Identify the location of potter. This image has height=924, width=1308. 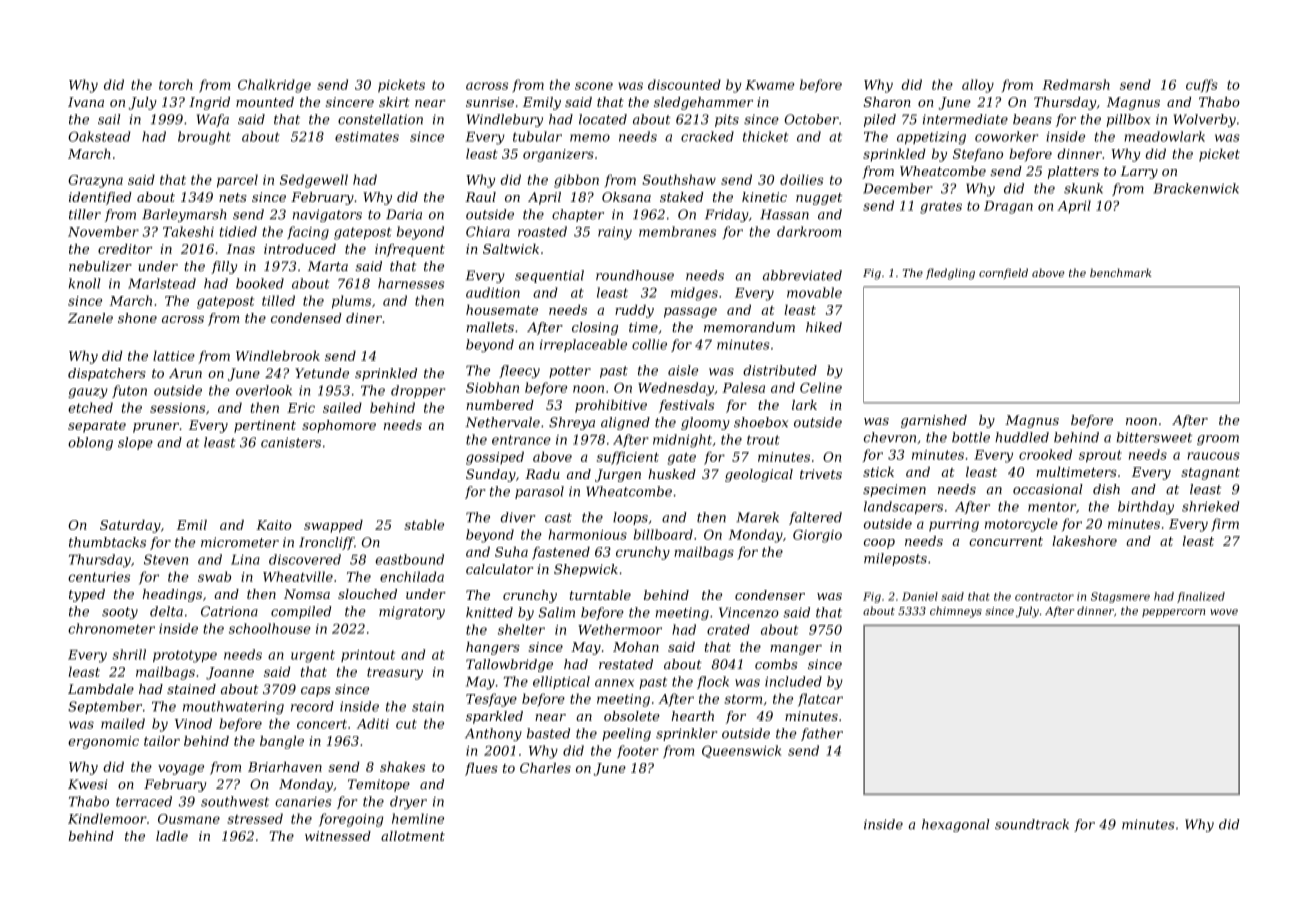
(570, 372).
